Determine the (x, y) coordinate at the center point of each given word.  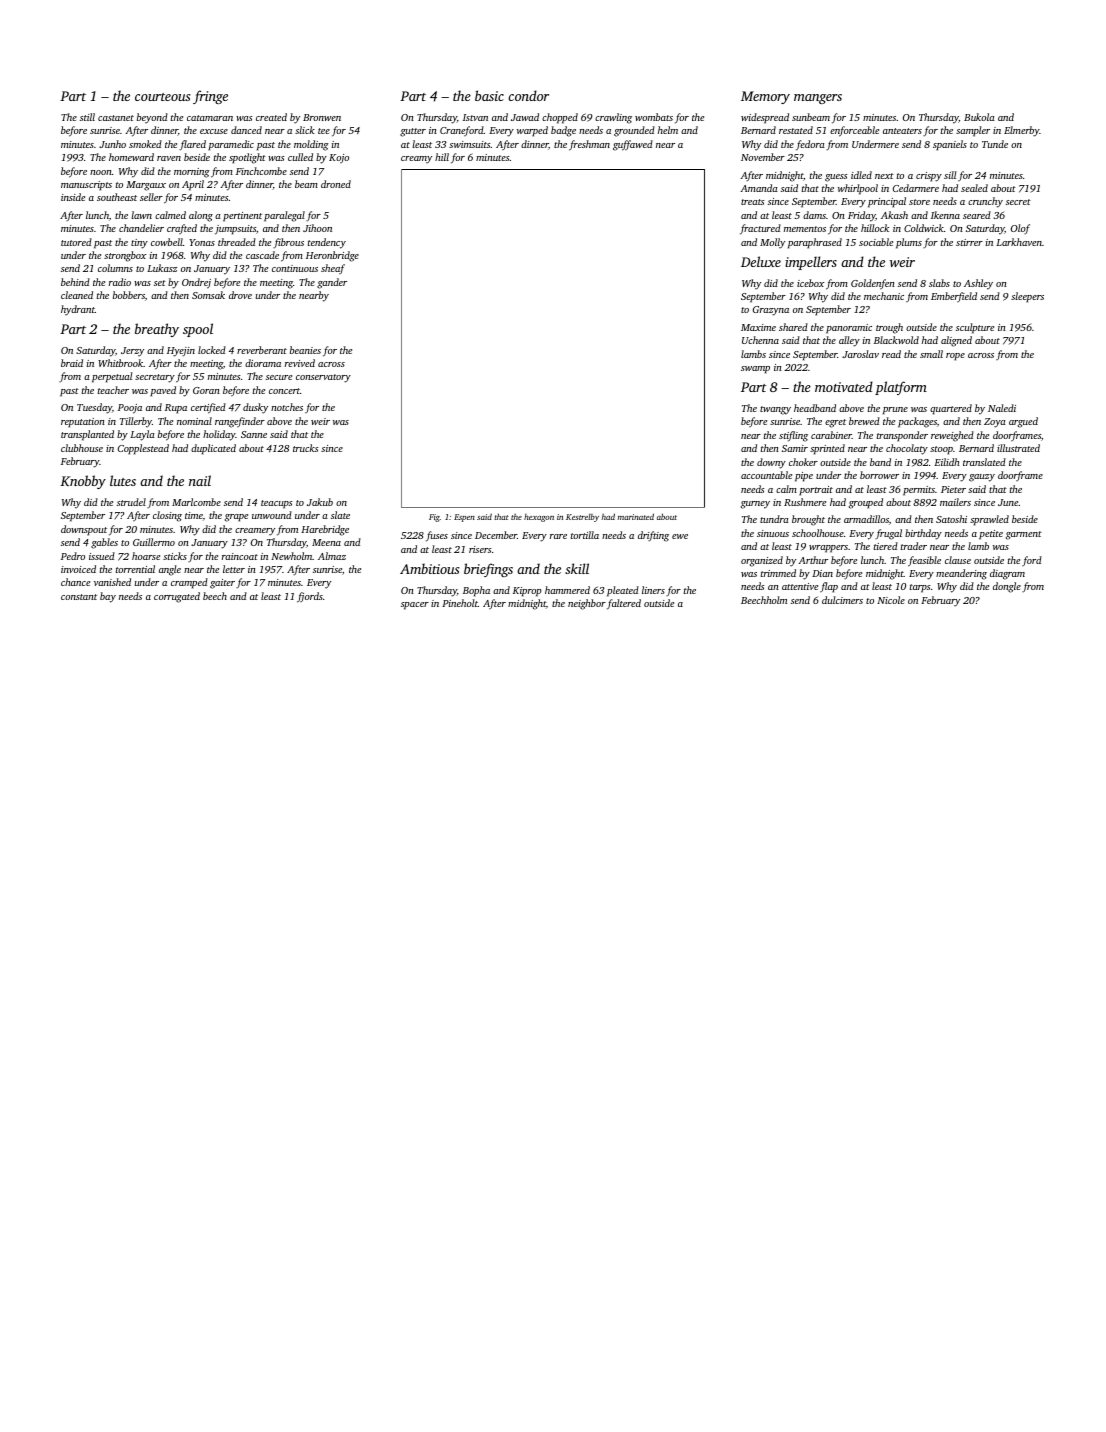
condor (528, 95)
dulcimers (842, 600)
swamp (755, 370)
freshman (589, 145)
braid (72, 363)
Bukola (979, 117)
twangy (775, 410)
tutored (76, 242)
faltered (624, 604)
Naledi (1002, 408)
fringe (210, 97)
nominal (194, 421)
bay (108, 597)
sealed (974, 188)
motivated (844, 386)
